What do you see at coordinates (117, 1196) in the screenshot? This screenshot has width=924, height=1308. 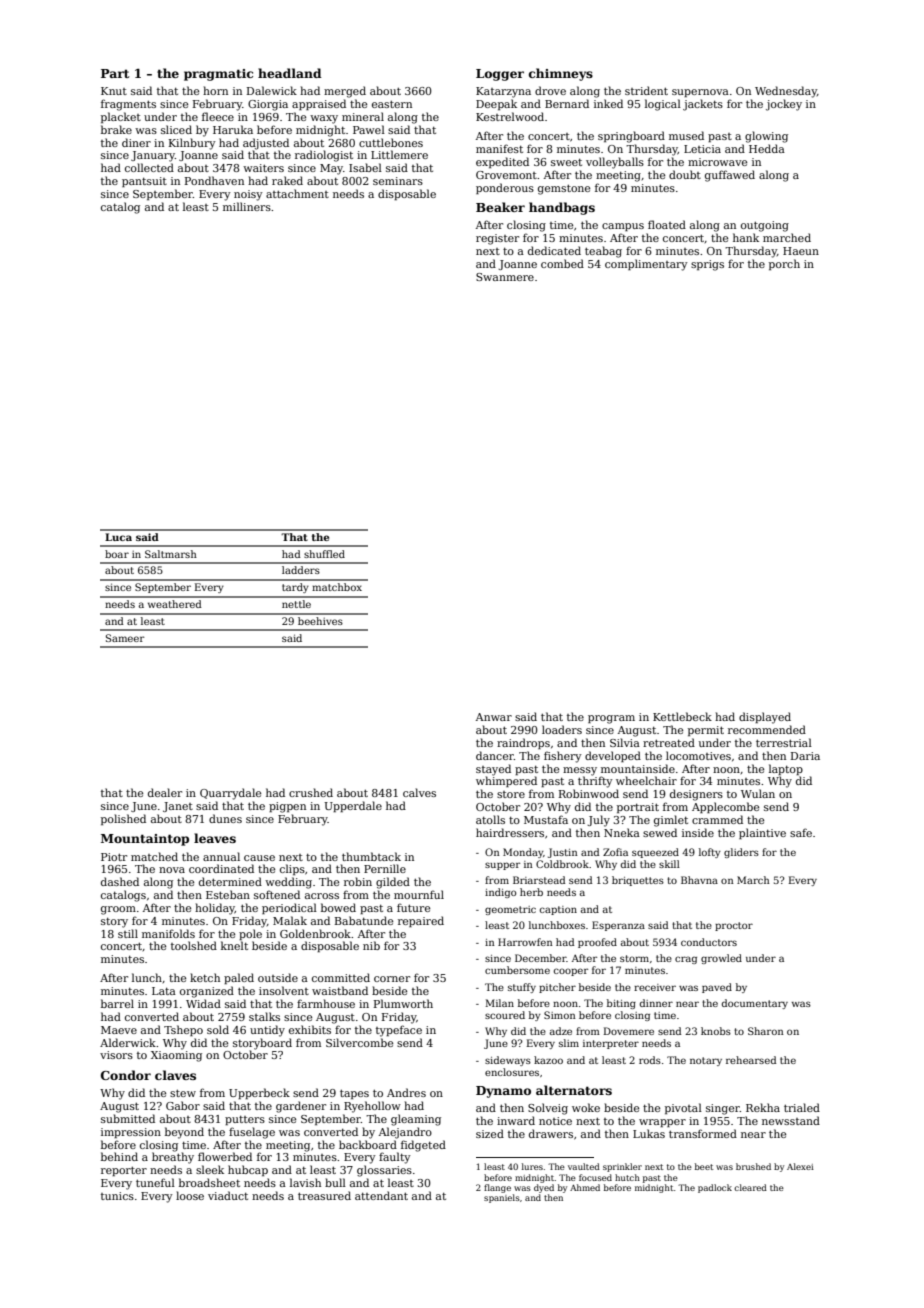 I see `tunics` at bounding box center [117, 1196].
